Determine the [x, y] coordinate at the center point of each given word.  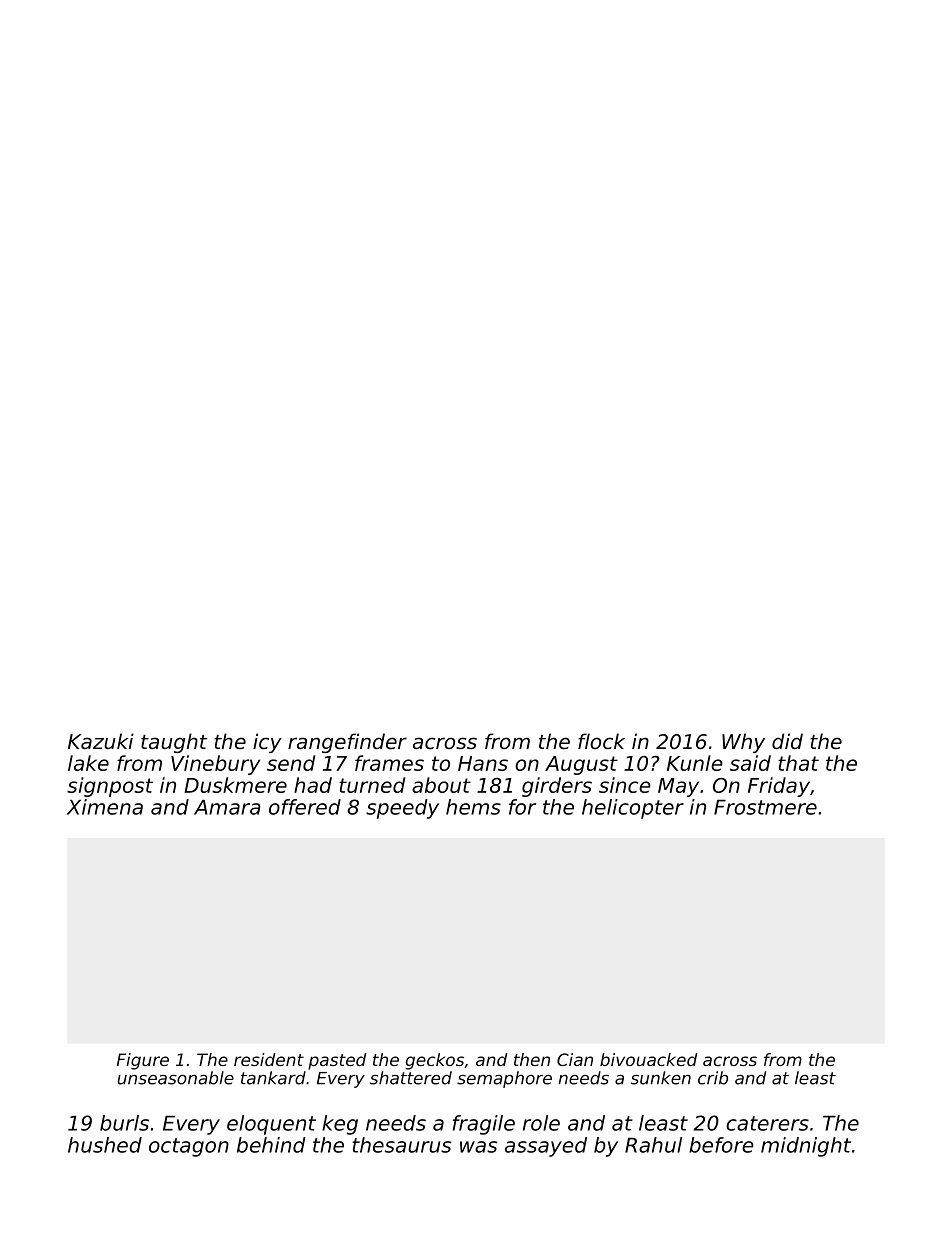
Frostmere [765, 807]
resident [269, 1059]
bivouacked [648, 1059]
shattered [411, 1078]
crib [713, 1078]
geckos [434, 1061]
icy [267, 743]
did [787, 741]
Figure [143, 1061]
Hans [483, 763]
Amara [227, 807]
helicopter [633, 809]
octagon [189, 1147]
